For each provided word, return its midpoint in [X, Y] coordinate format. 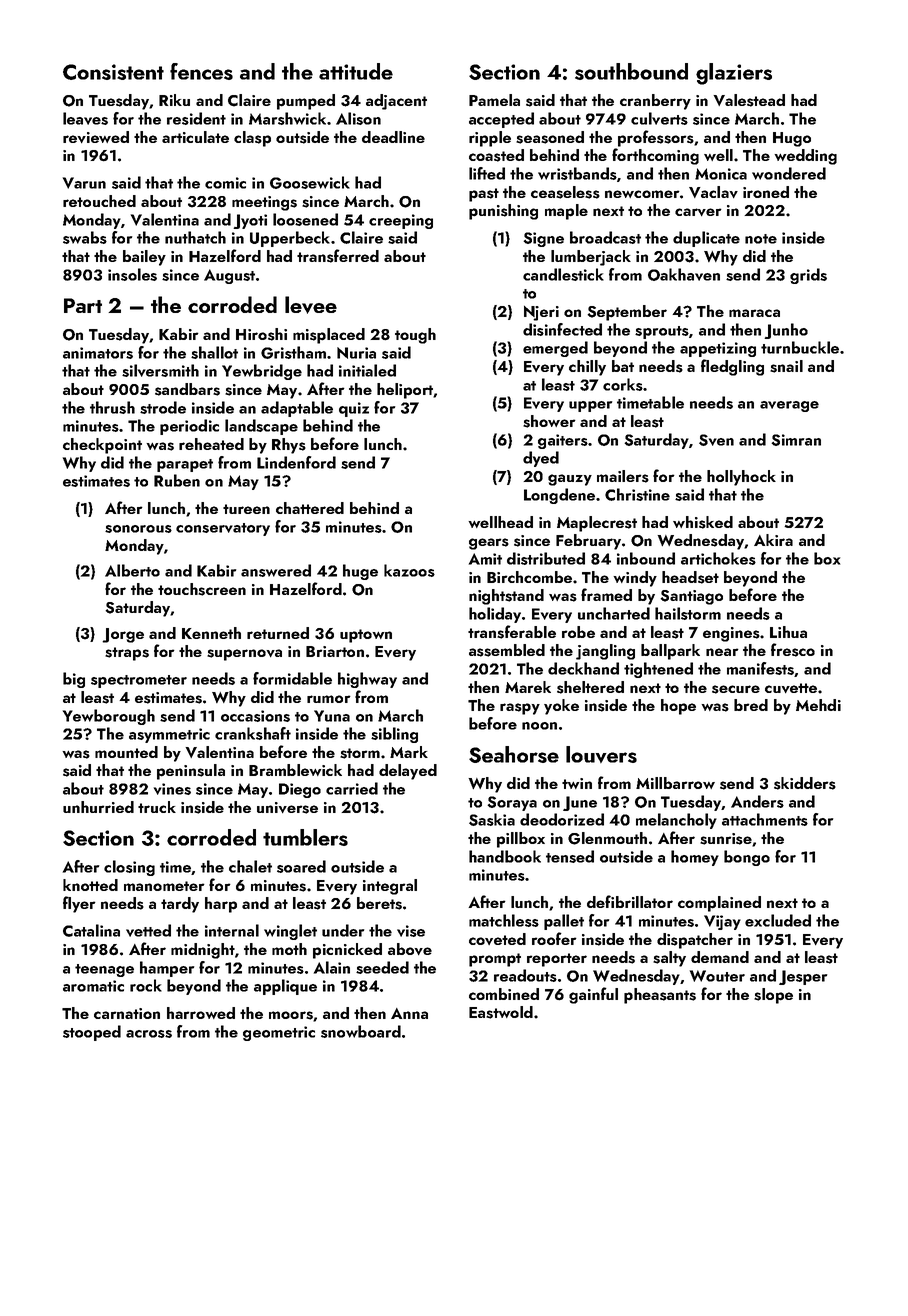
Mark [409, 752]
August [229, 276]
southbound [631, 71]
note [761, 239]
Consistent [113, 72]
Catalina [91, 930]
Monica [721, 174]
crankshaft [253, 733]
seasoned [550, 137]
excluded [778, 920]
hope [678, 707]
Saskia [492, 819]
